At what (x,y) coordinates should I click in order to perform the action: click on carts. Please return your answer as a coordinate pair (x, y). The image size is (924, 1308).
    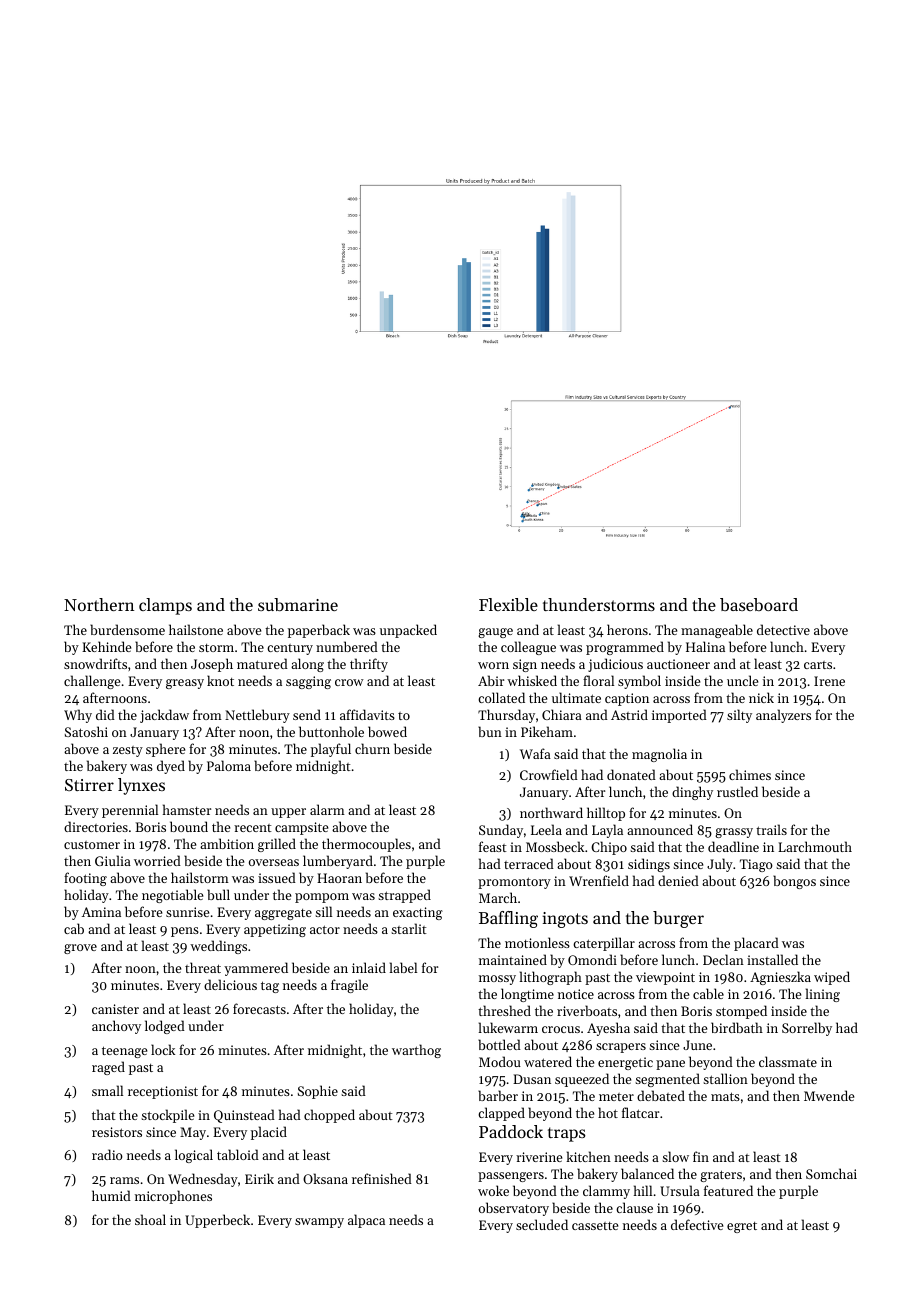
    Looking at the image, I should click on (818, 665).
